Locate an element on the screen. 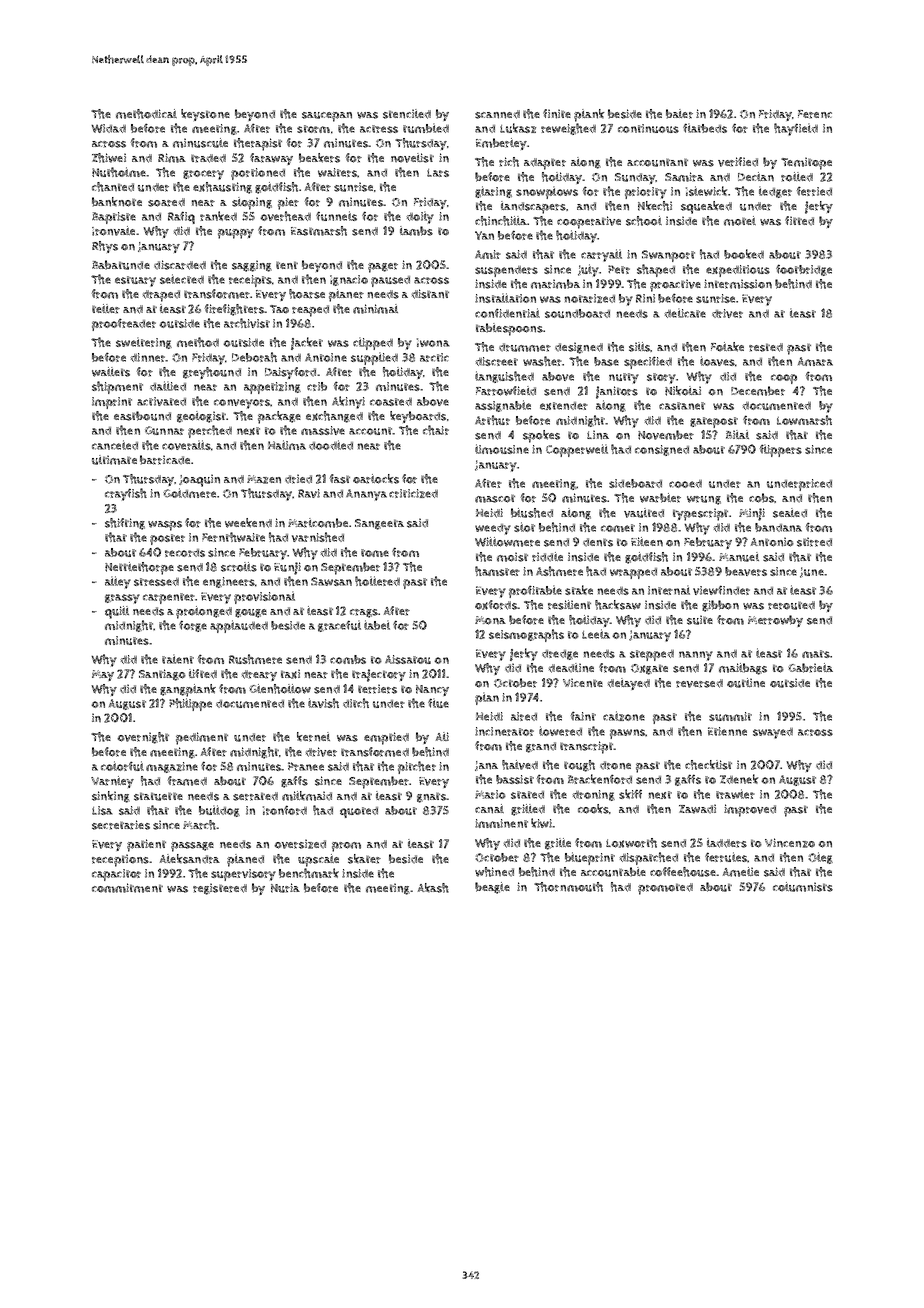 This screenshot has width=924, height=1308. keystone is located at coordinates (205, 115).
